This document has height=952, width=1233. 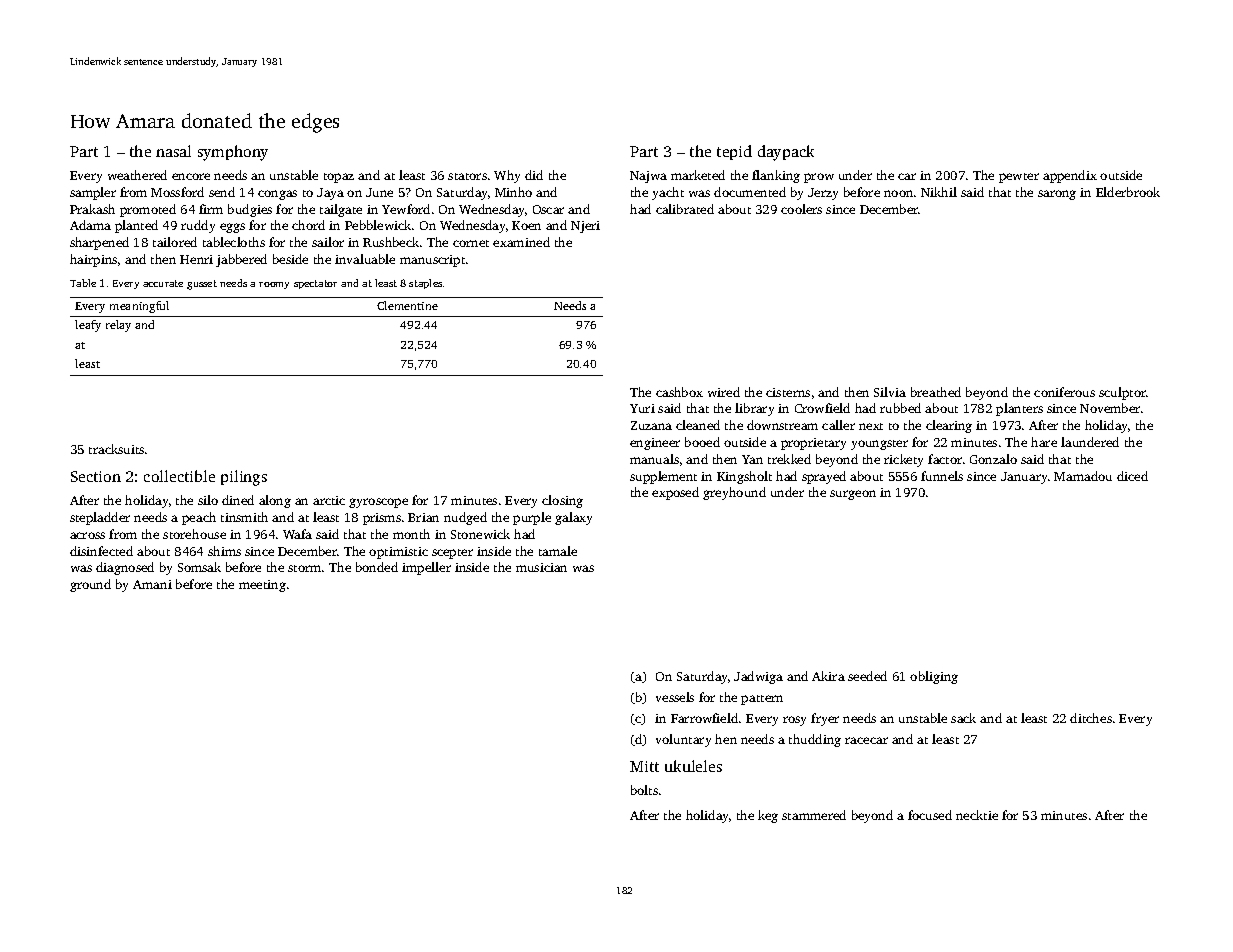 I want to click on stators, so click(x=467, y=176).
